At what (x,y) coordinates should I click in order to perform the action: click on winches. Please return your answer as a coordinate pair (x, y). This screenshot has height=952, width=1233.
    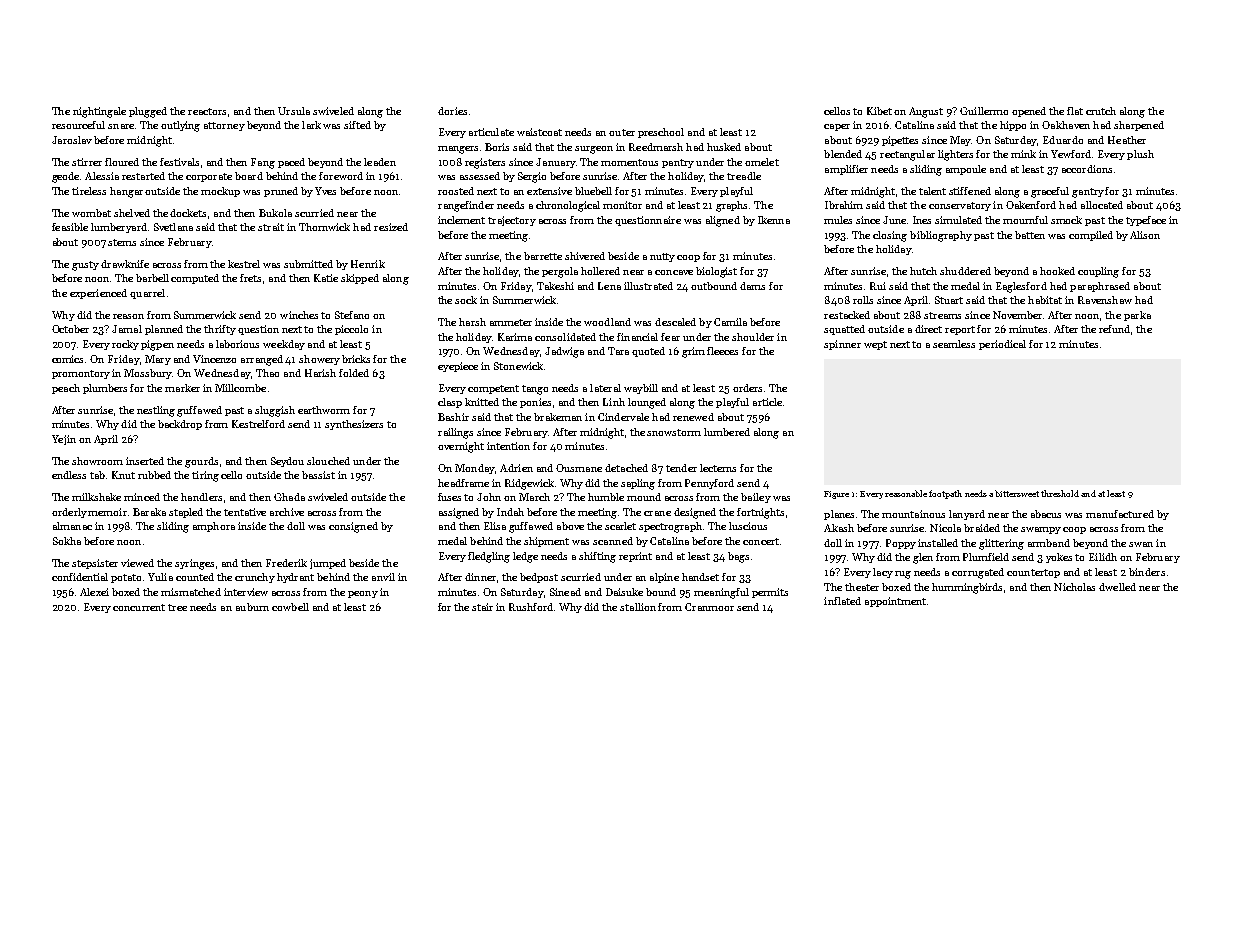
    Looking at the image, I should click on (299, 315).
